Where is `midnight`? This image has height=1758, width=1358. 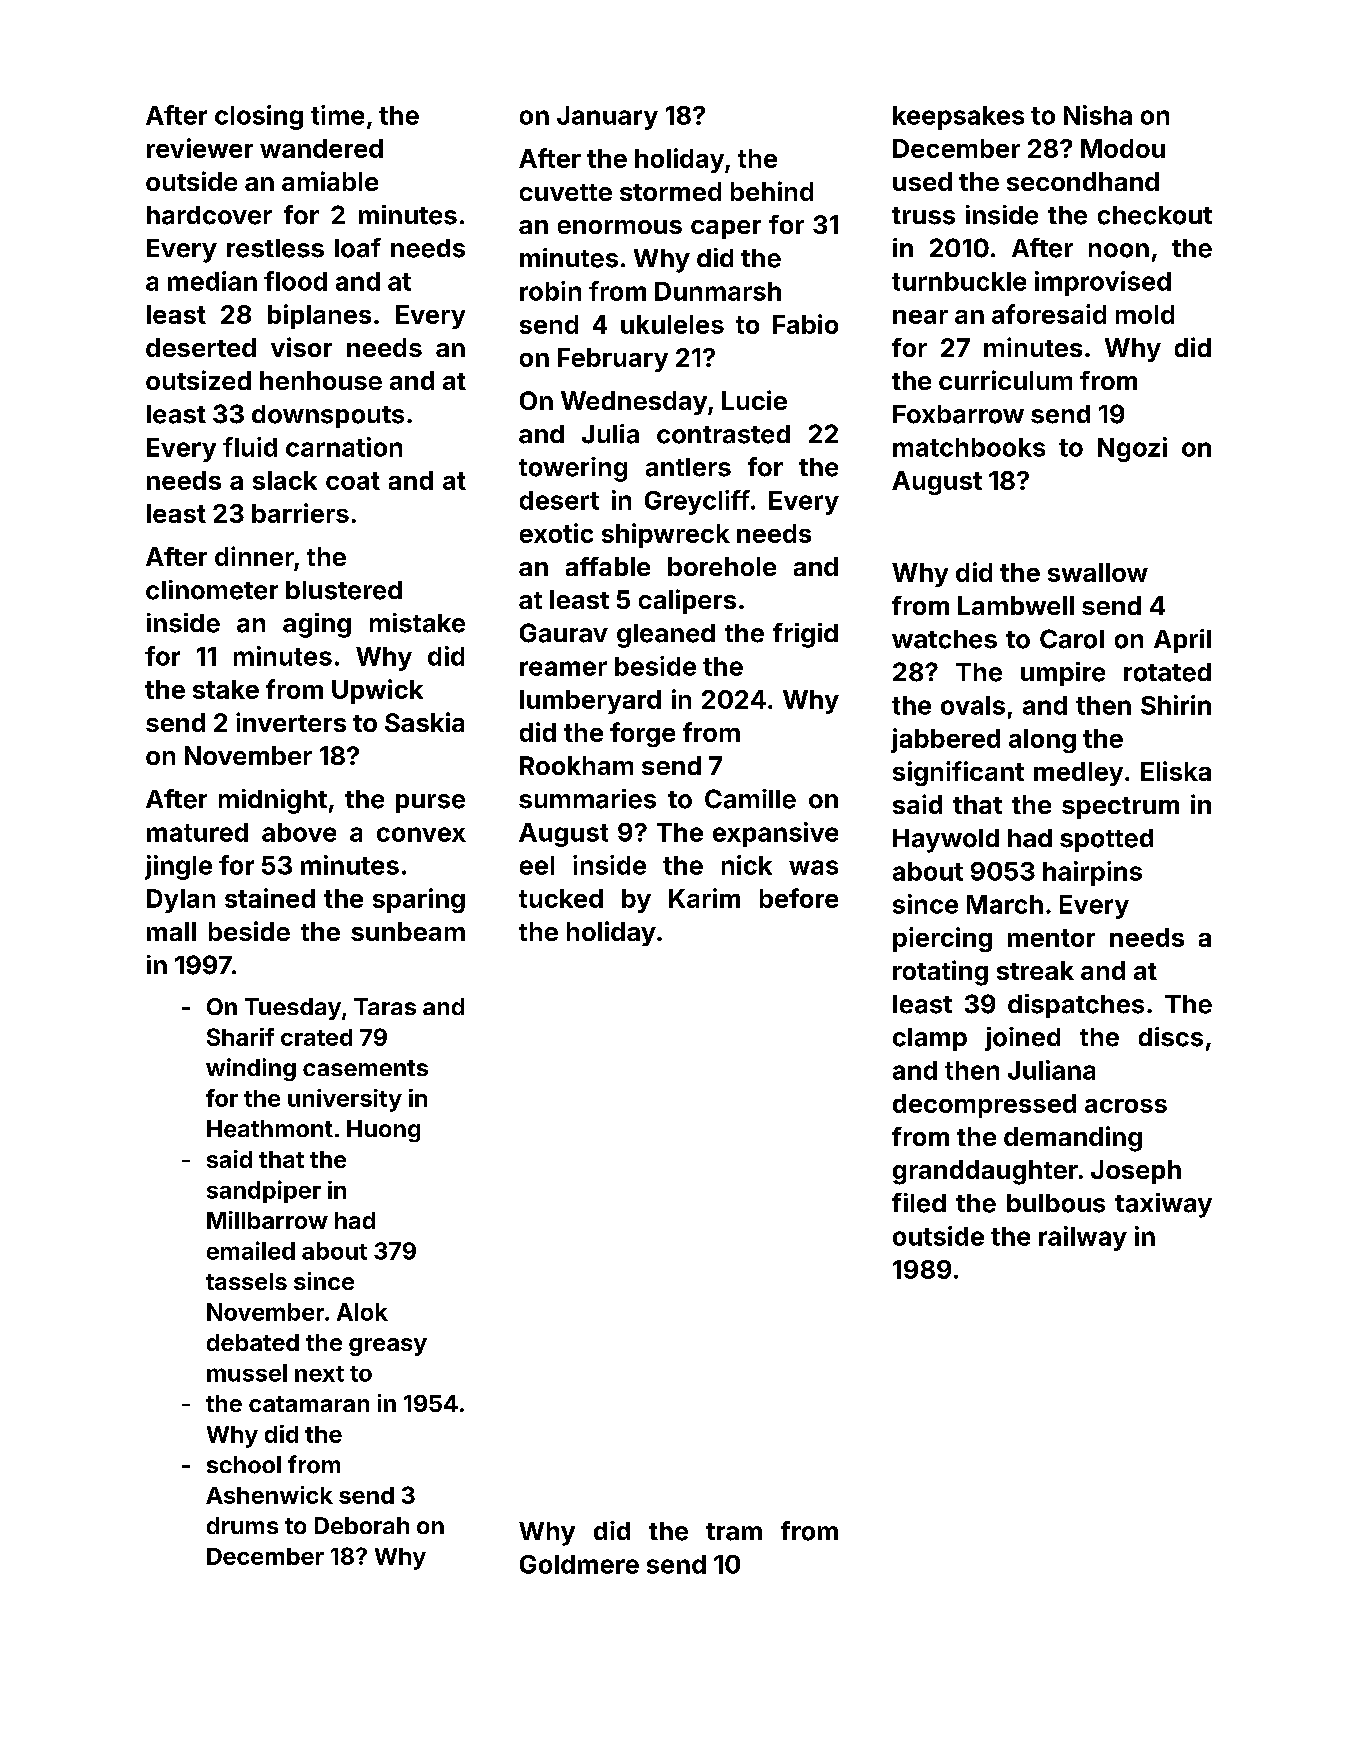
midnight is located at coordinates (273, 801).
